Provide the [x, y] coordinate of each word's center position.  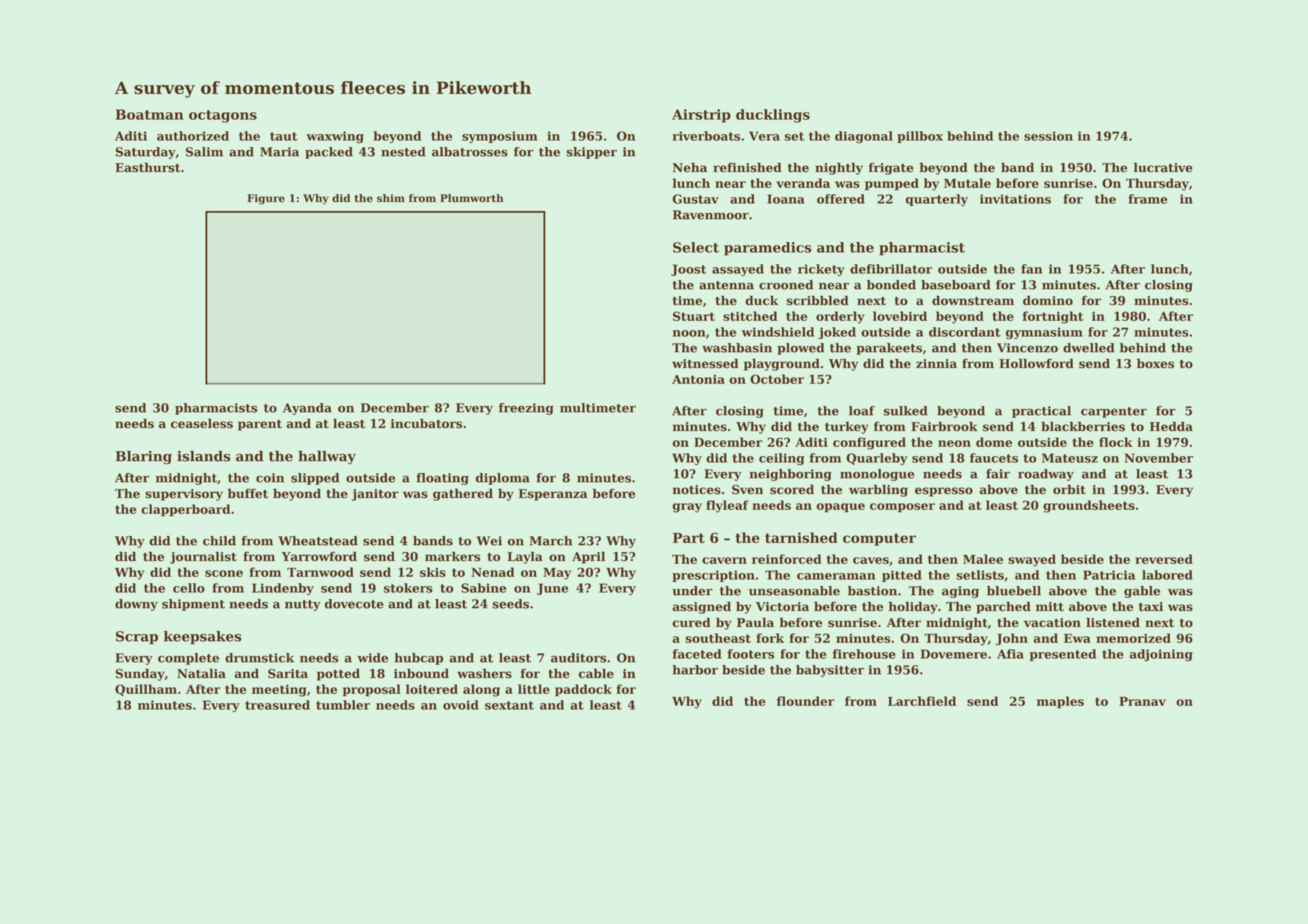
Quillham [146, 690]
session [1048, 136]
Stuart [694, 316]
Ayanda [307, 409]
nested [403, 152]
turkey [847, 427]
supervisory [184, 495]
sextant [509, 705]
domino [1048, 300]
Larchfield [922, 701]
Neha [690, 167]
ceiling [782, 459]
